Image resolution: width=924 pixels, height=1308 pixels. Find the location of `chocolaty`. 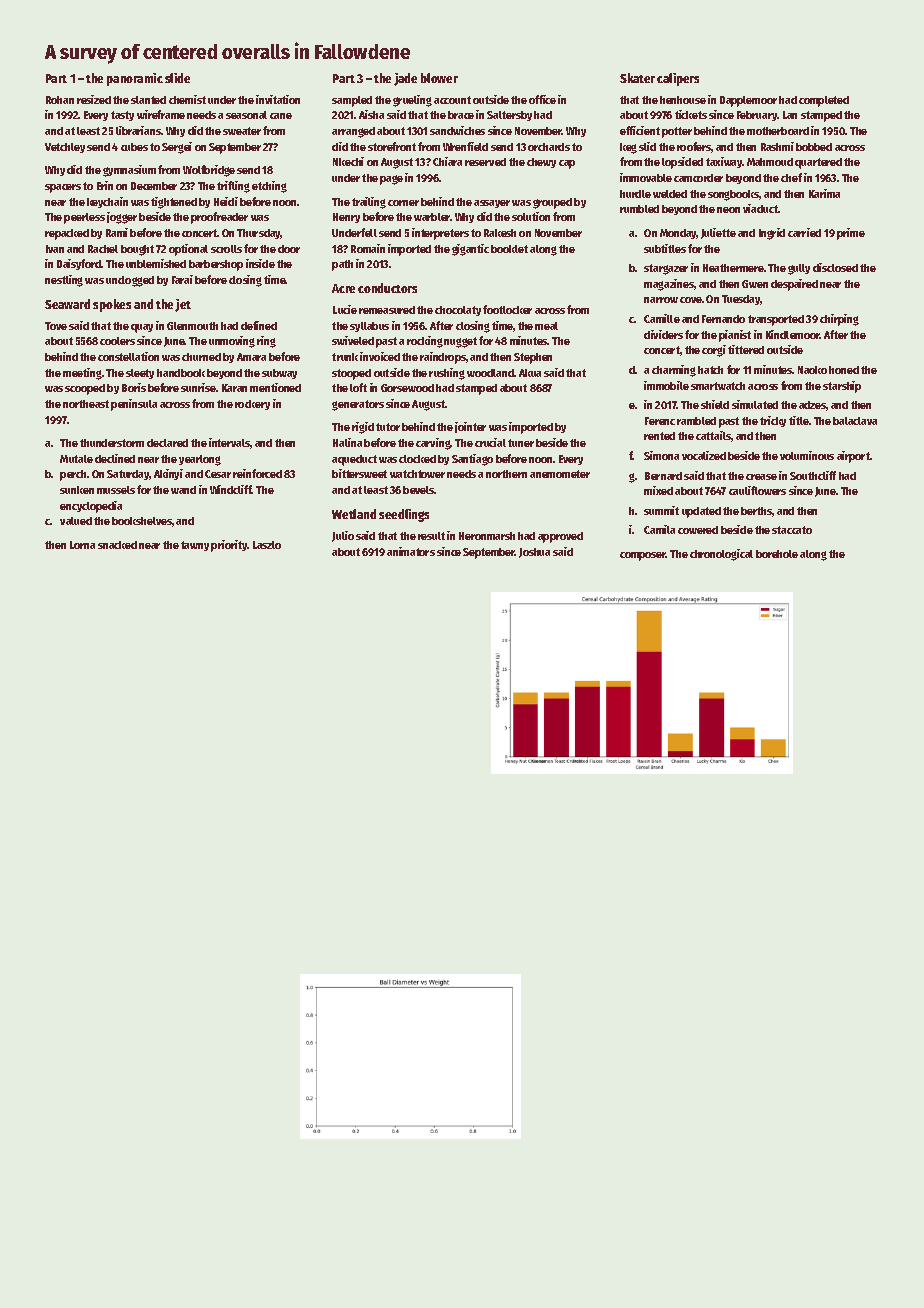

chocolaty is located at coordinates (458, 311).
